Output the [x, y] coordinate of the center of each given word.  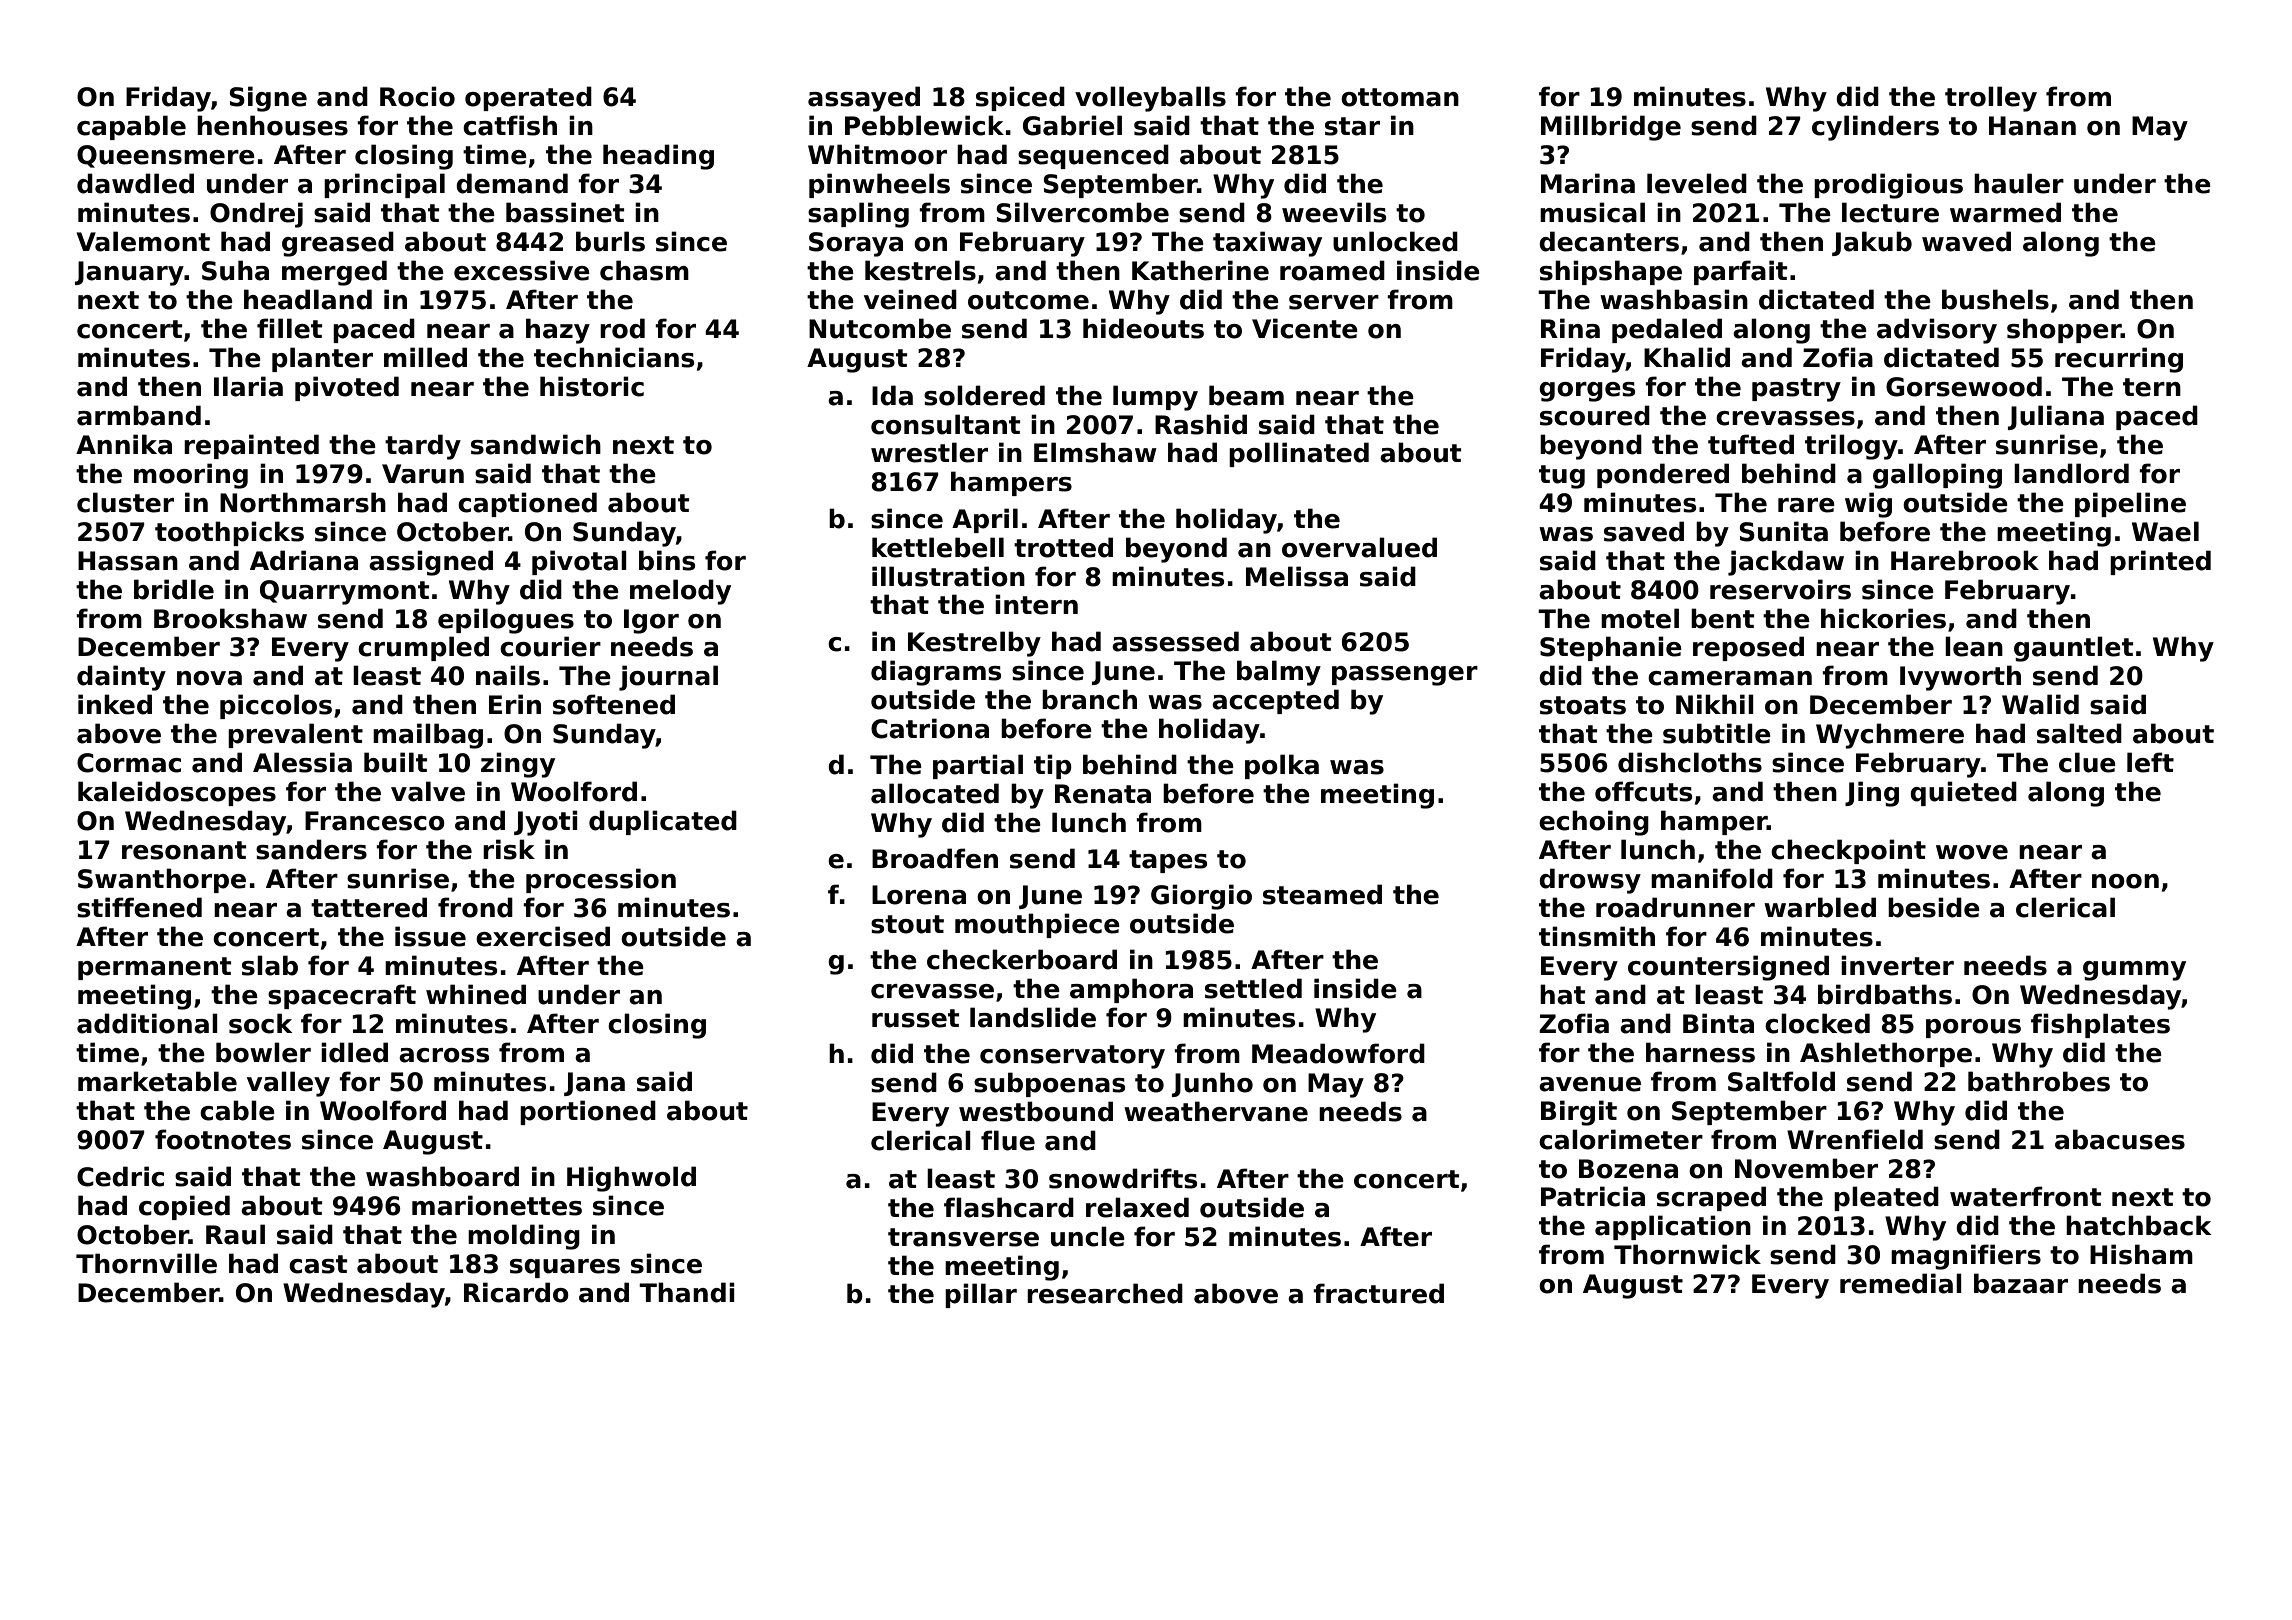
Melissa [1297, 576]
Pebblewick [924, 125]
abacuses [2120, 1139]
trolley [1991, 99]
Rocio [417, 96]
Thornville [146, 1263]
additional [147, 1023]
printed [2160, 562]
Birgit [1579, 1113]
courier [550, 646]
